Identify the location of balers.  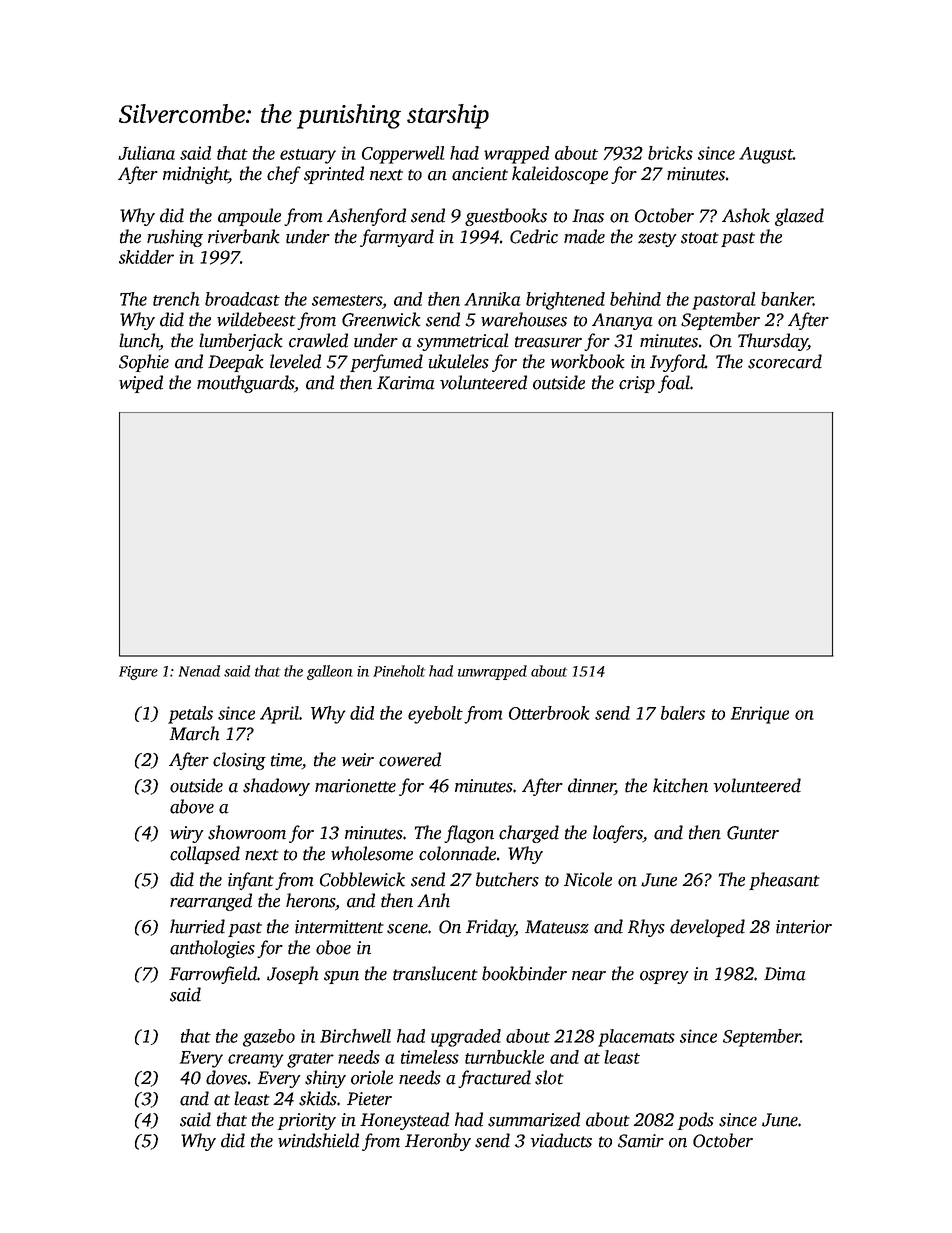
(683, 713).
